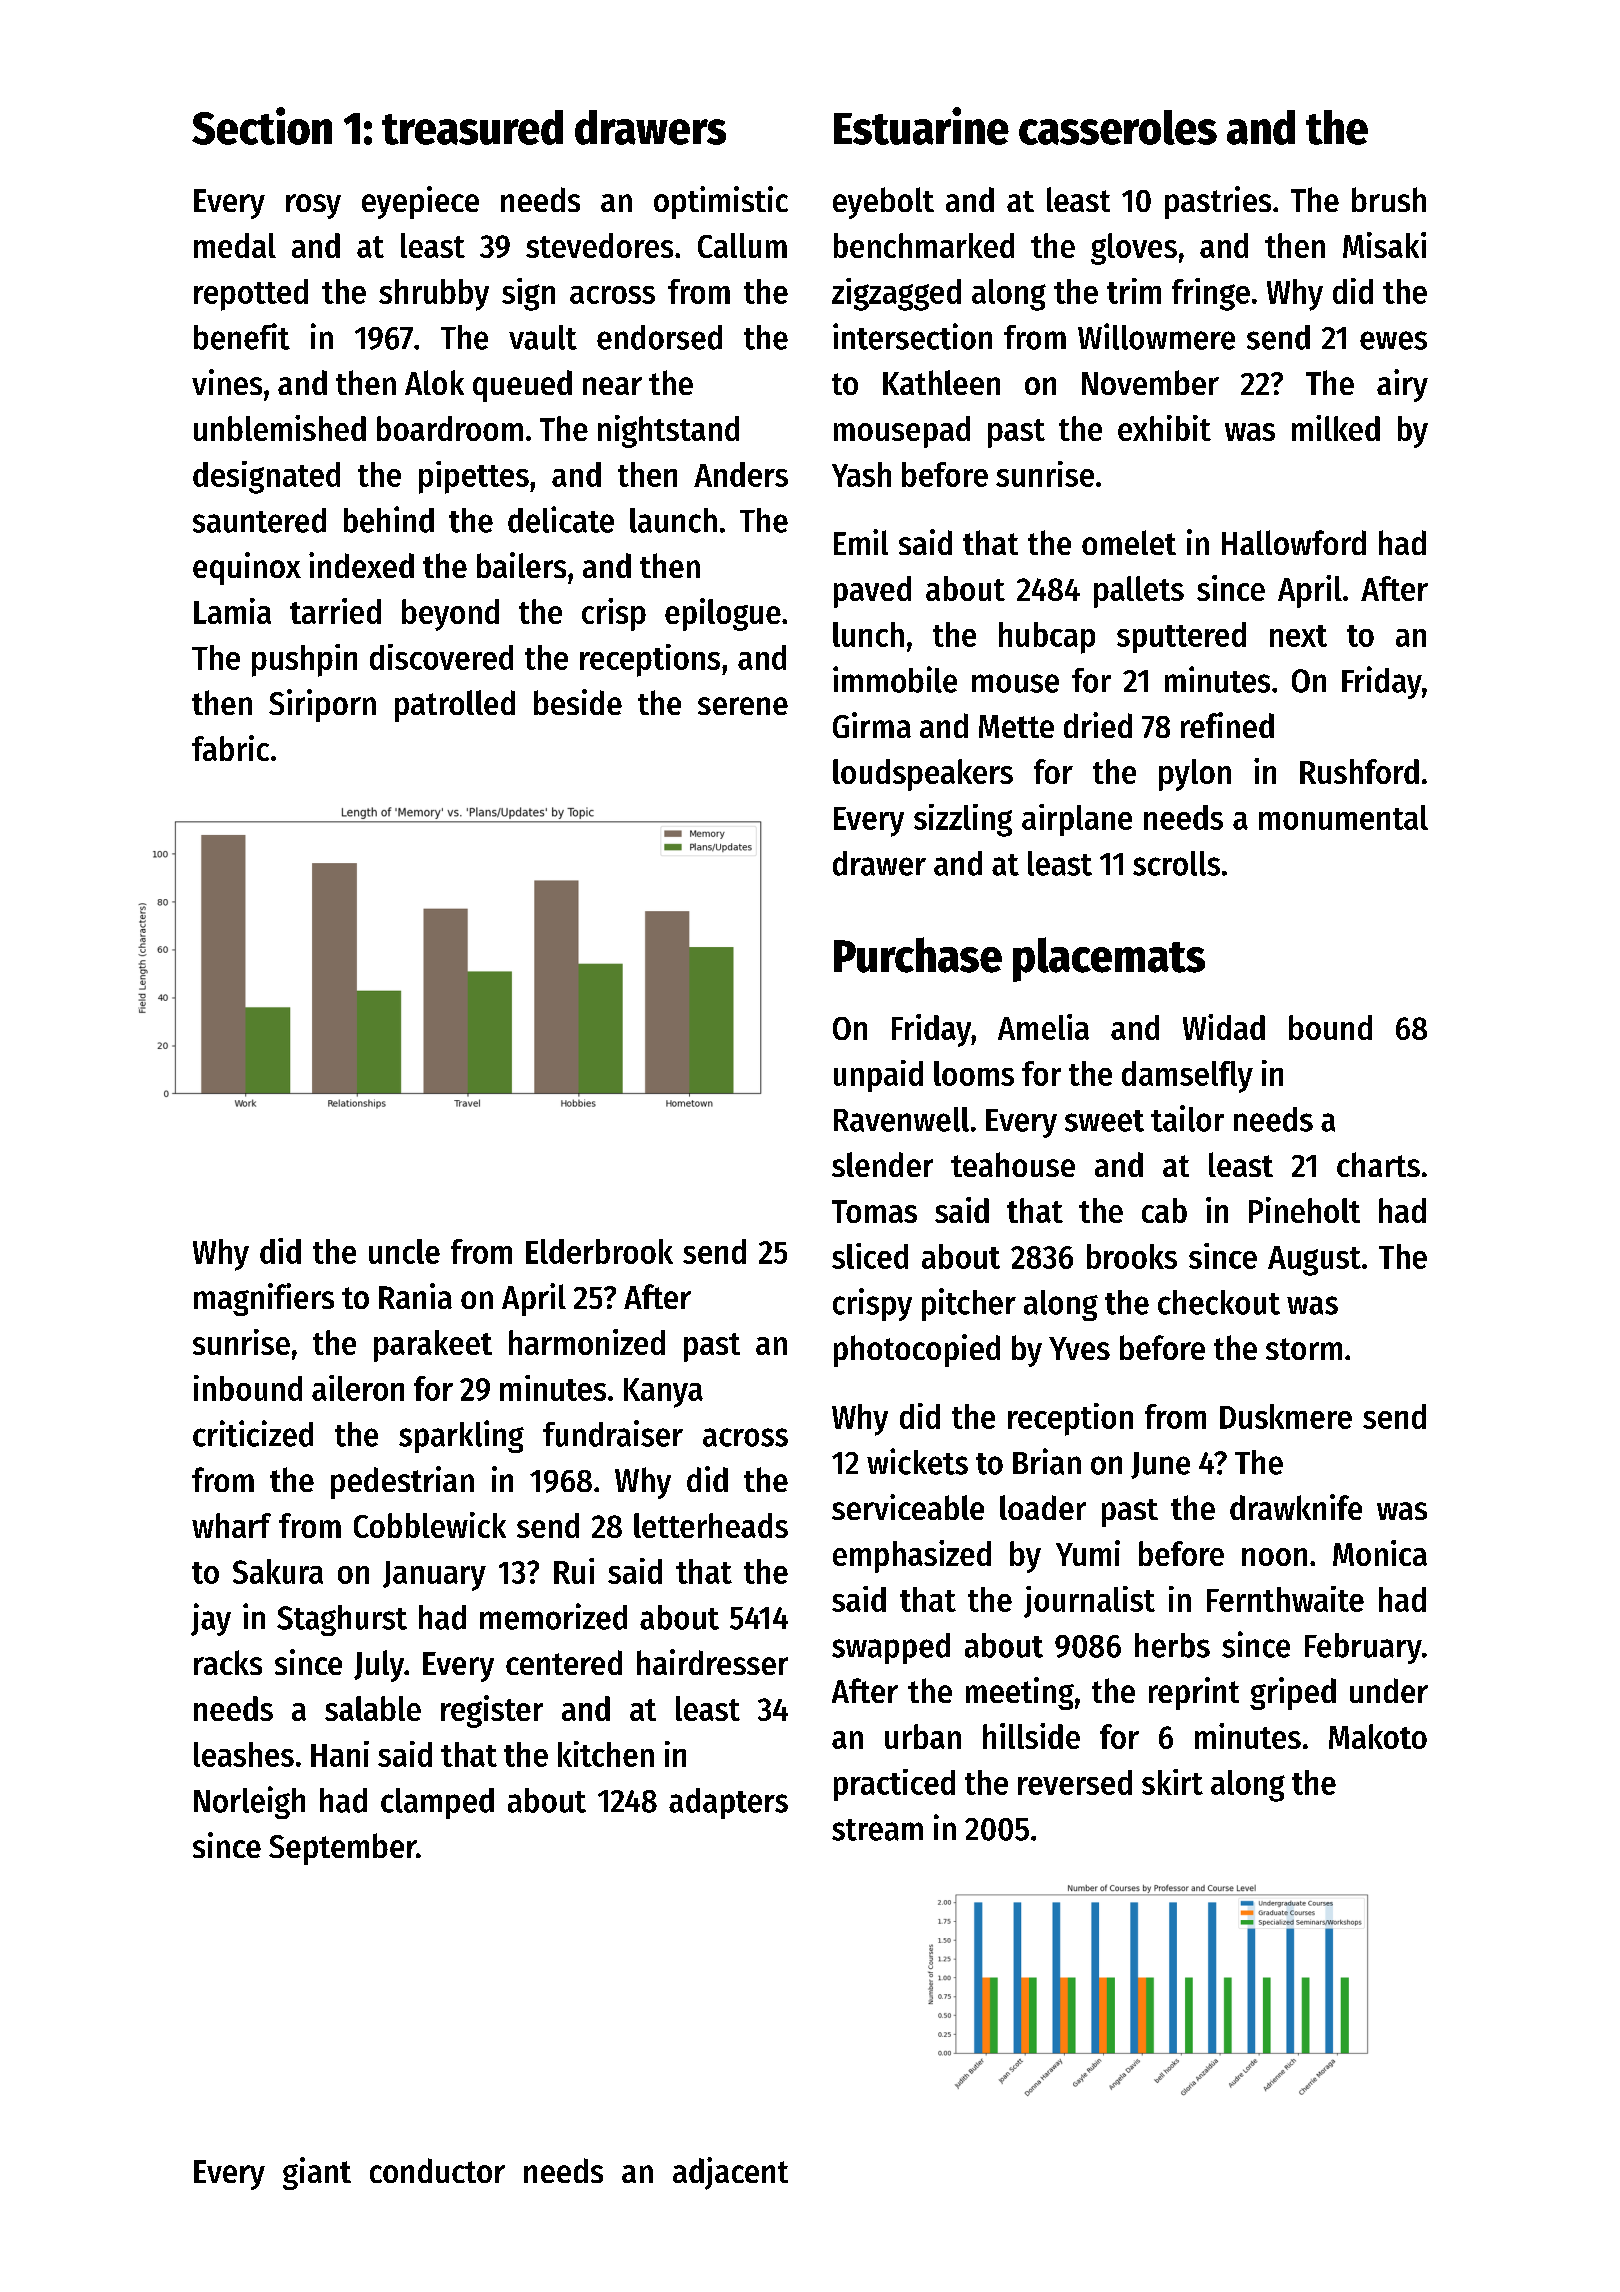 The width and height of the document is (1620, 2292). What do you see at coordinates (606, 1754) in the document?
I see `kitchen` at bounding box center [606, 1754].
